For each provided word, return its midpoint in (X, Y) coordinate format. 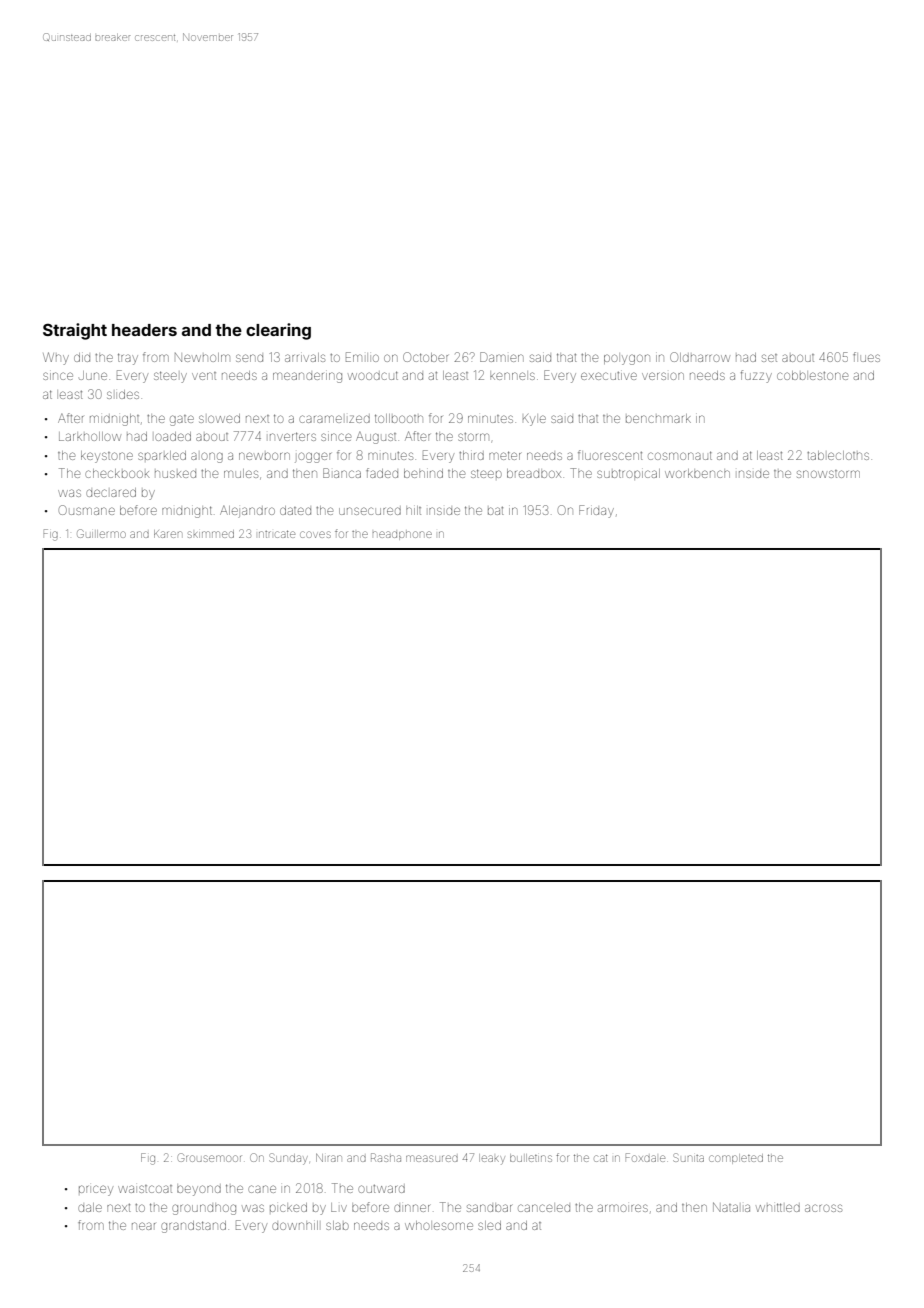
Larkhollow (90, 436)
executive (609, 376)
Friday (596, 511)
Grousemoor (209, 1157)
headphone (402, 535)
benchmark (658, 418)
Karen (167, 534)
